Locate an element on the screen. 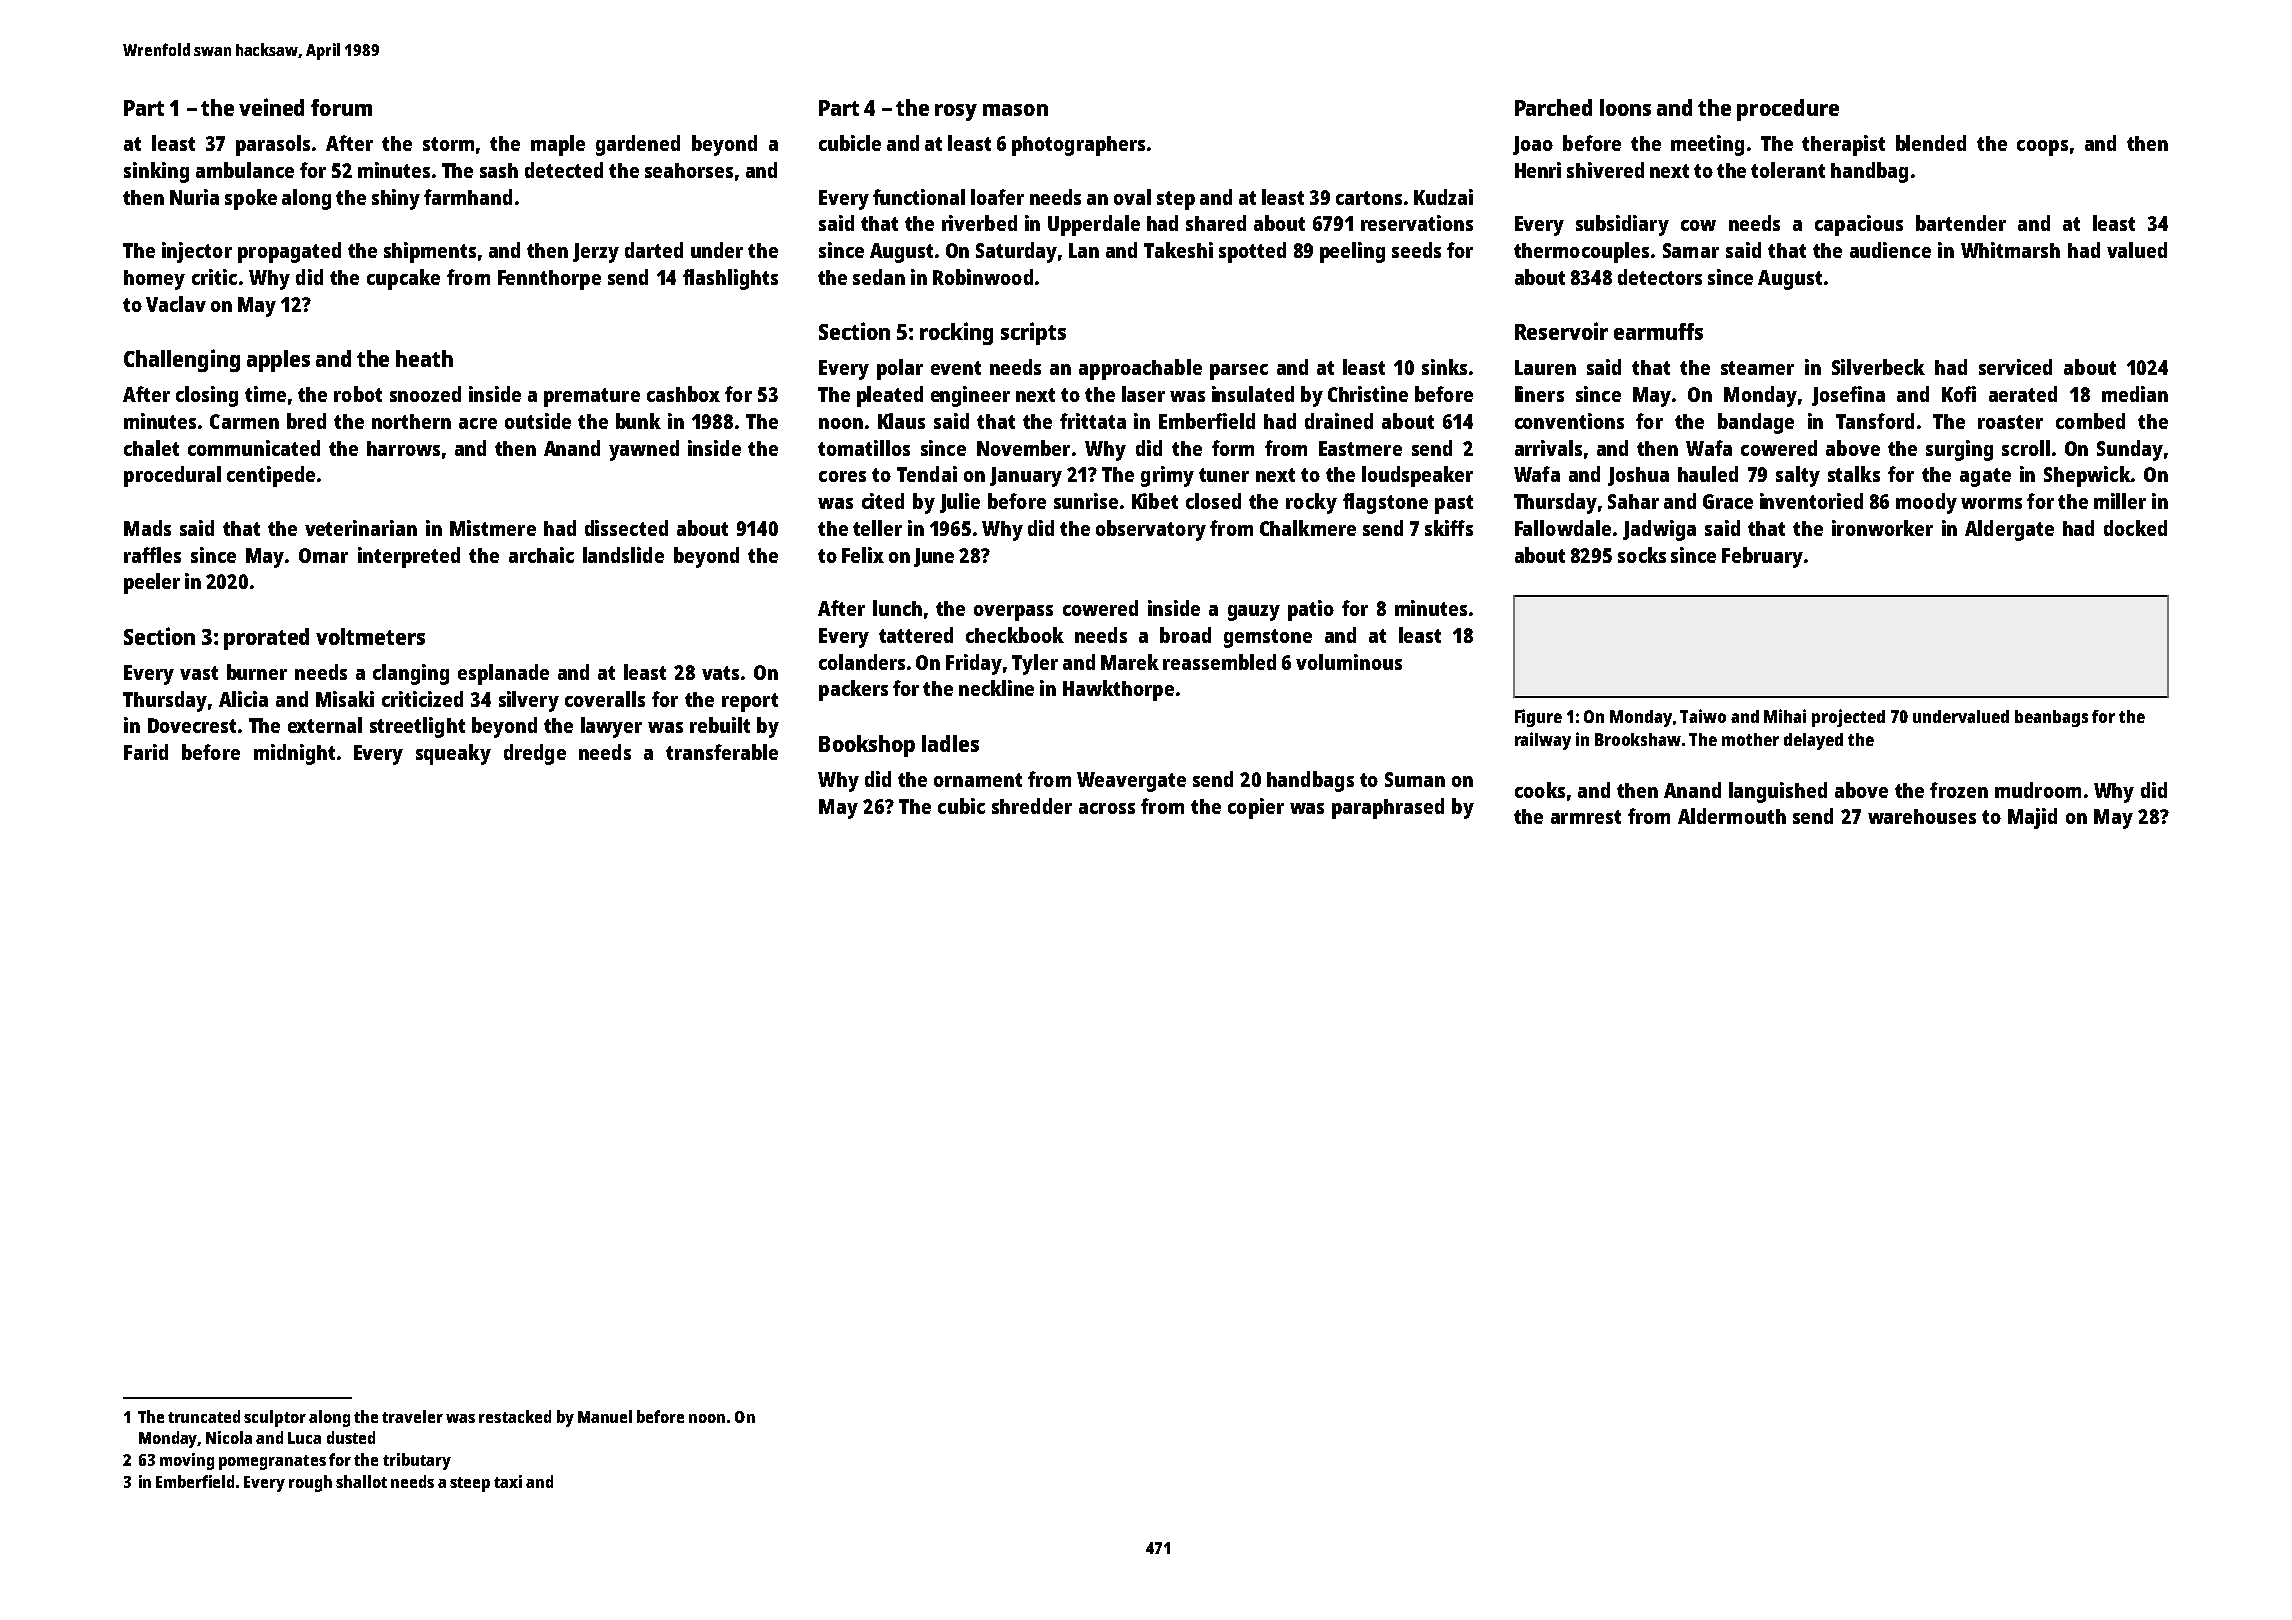 This screenshot has height=1620, width=2292. taxi is located at coordinates (508, 1481).
